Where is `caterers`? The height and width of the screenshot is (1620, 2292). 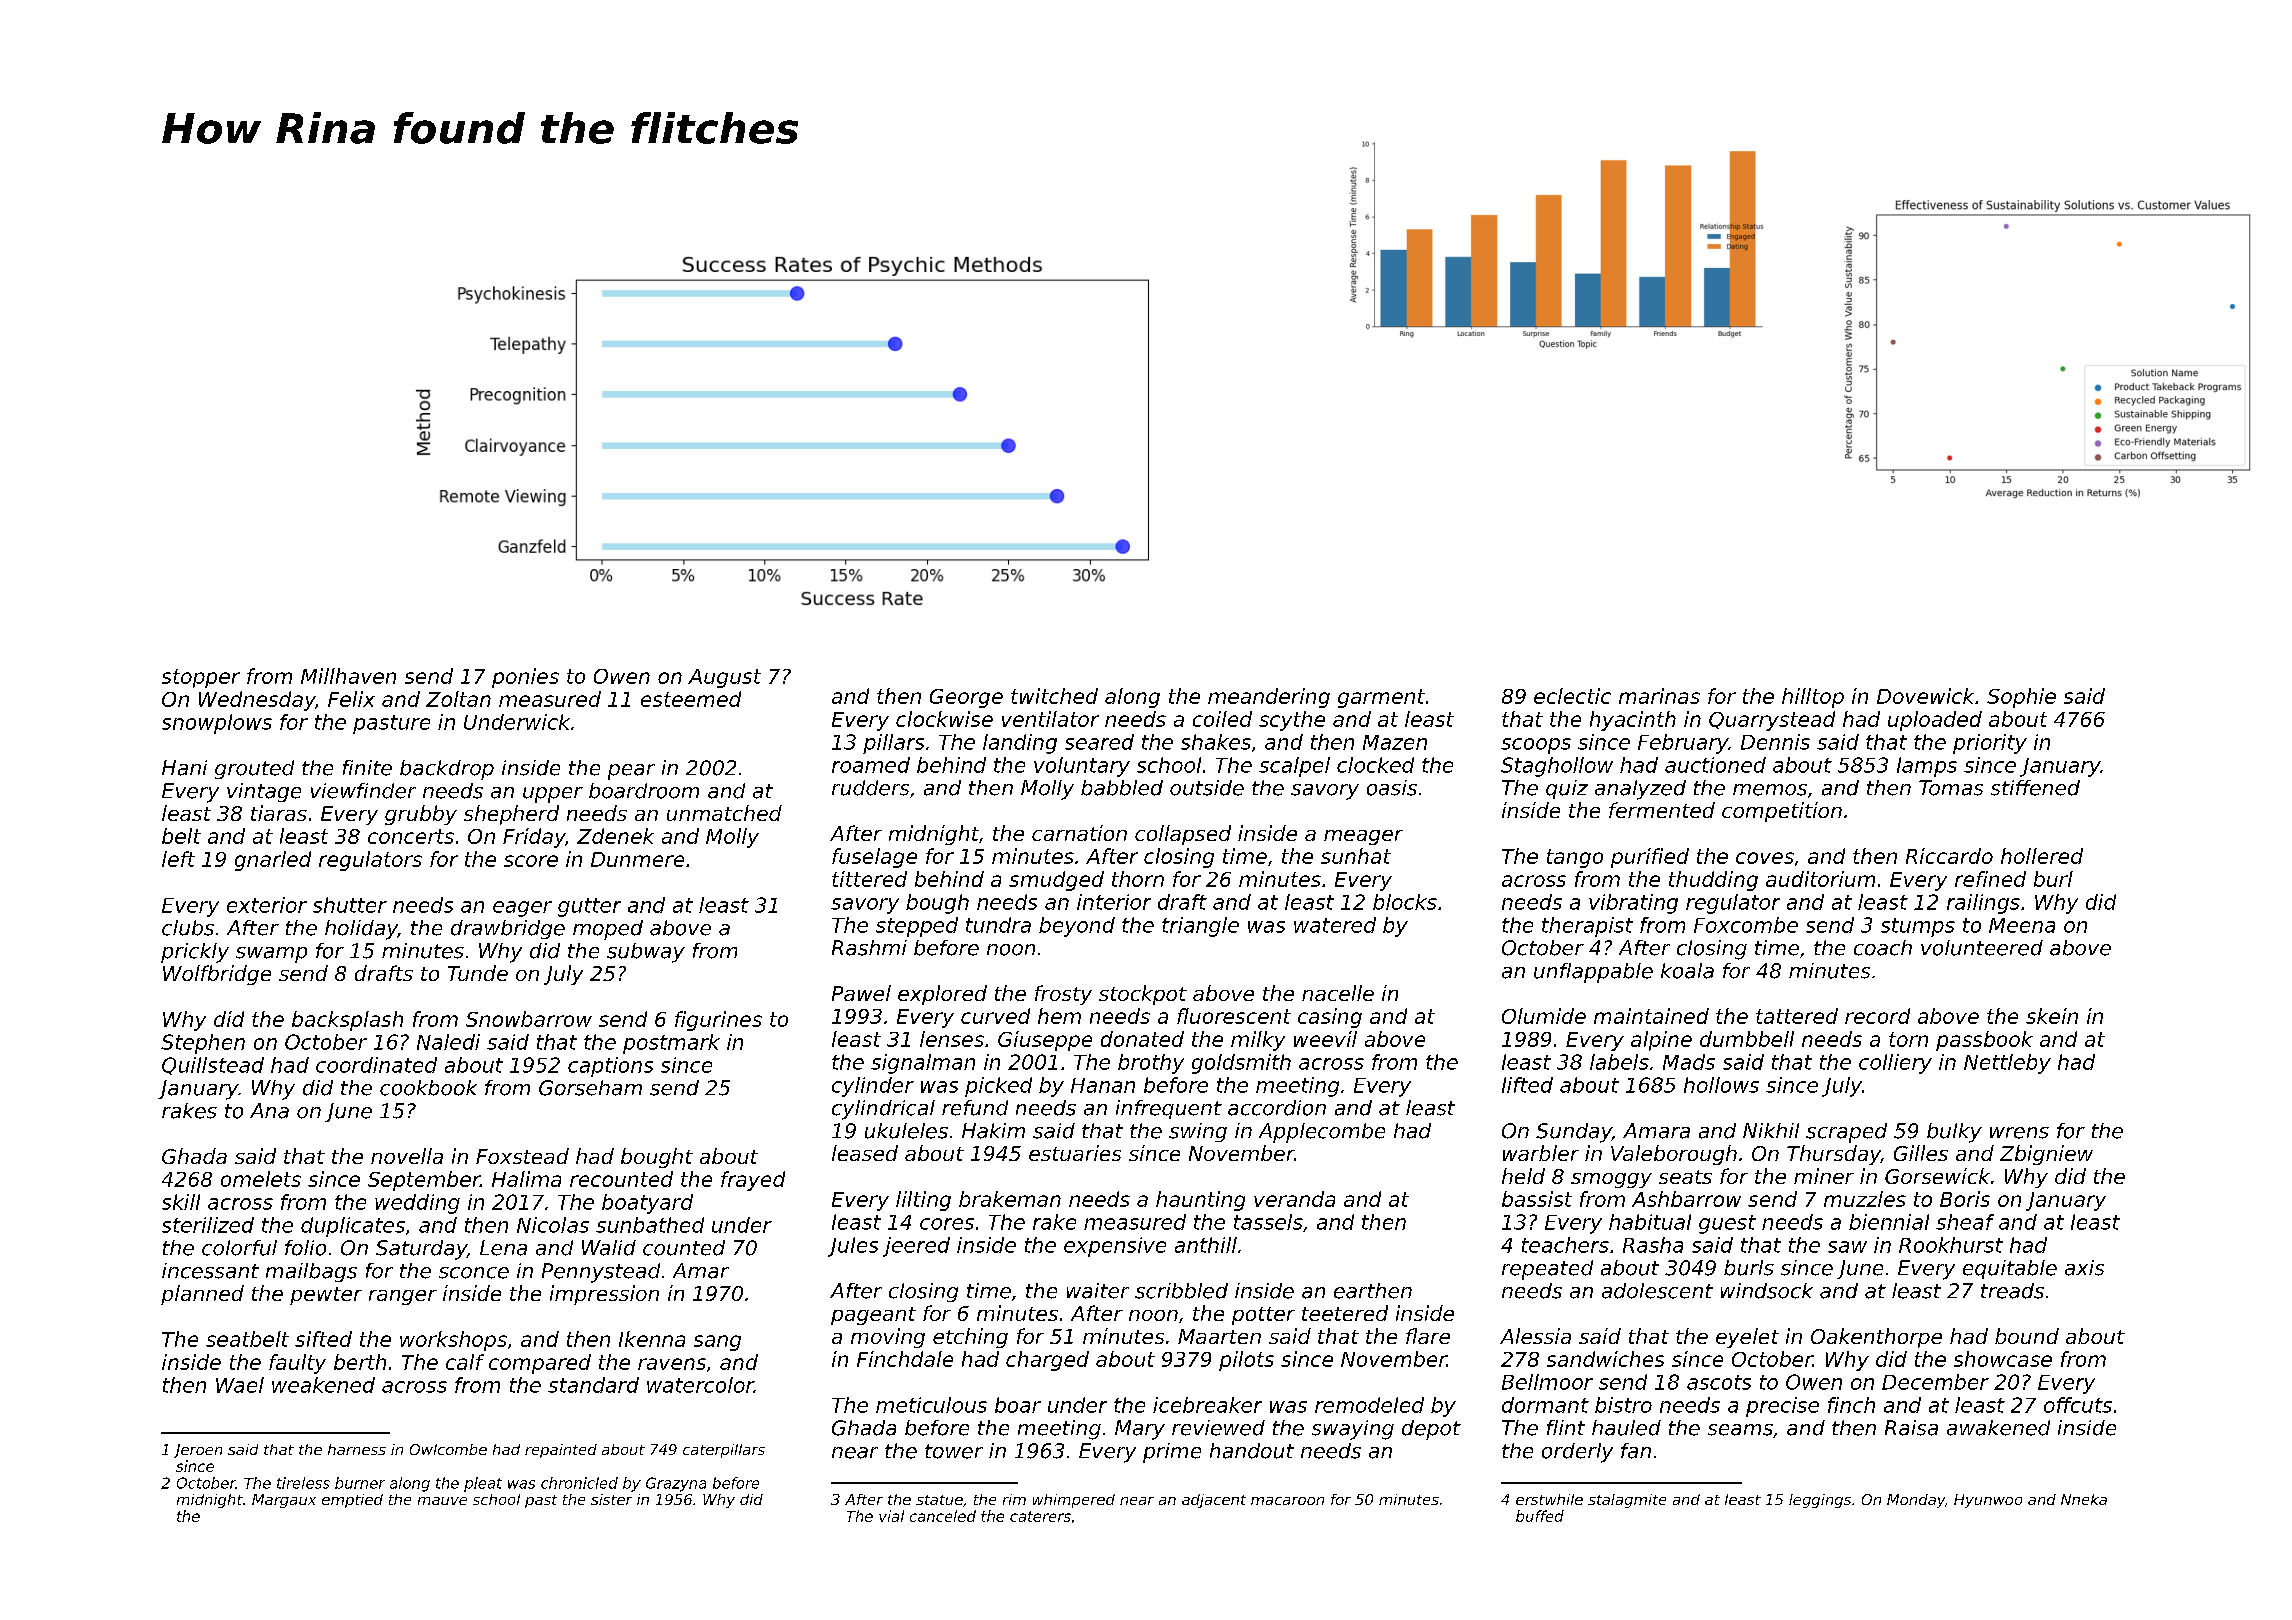 caterers is located at coordinates (1040, 1516).
